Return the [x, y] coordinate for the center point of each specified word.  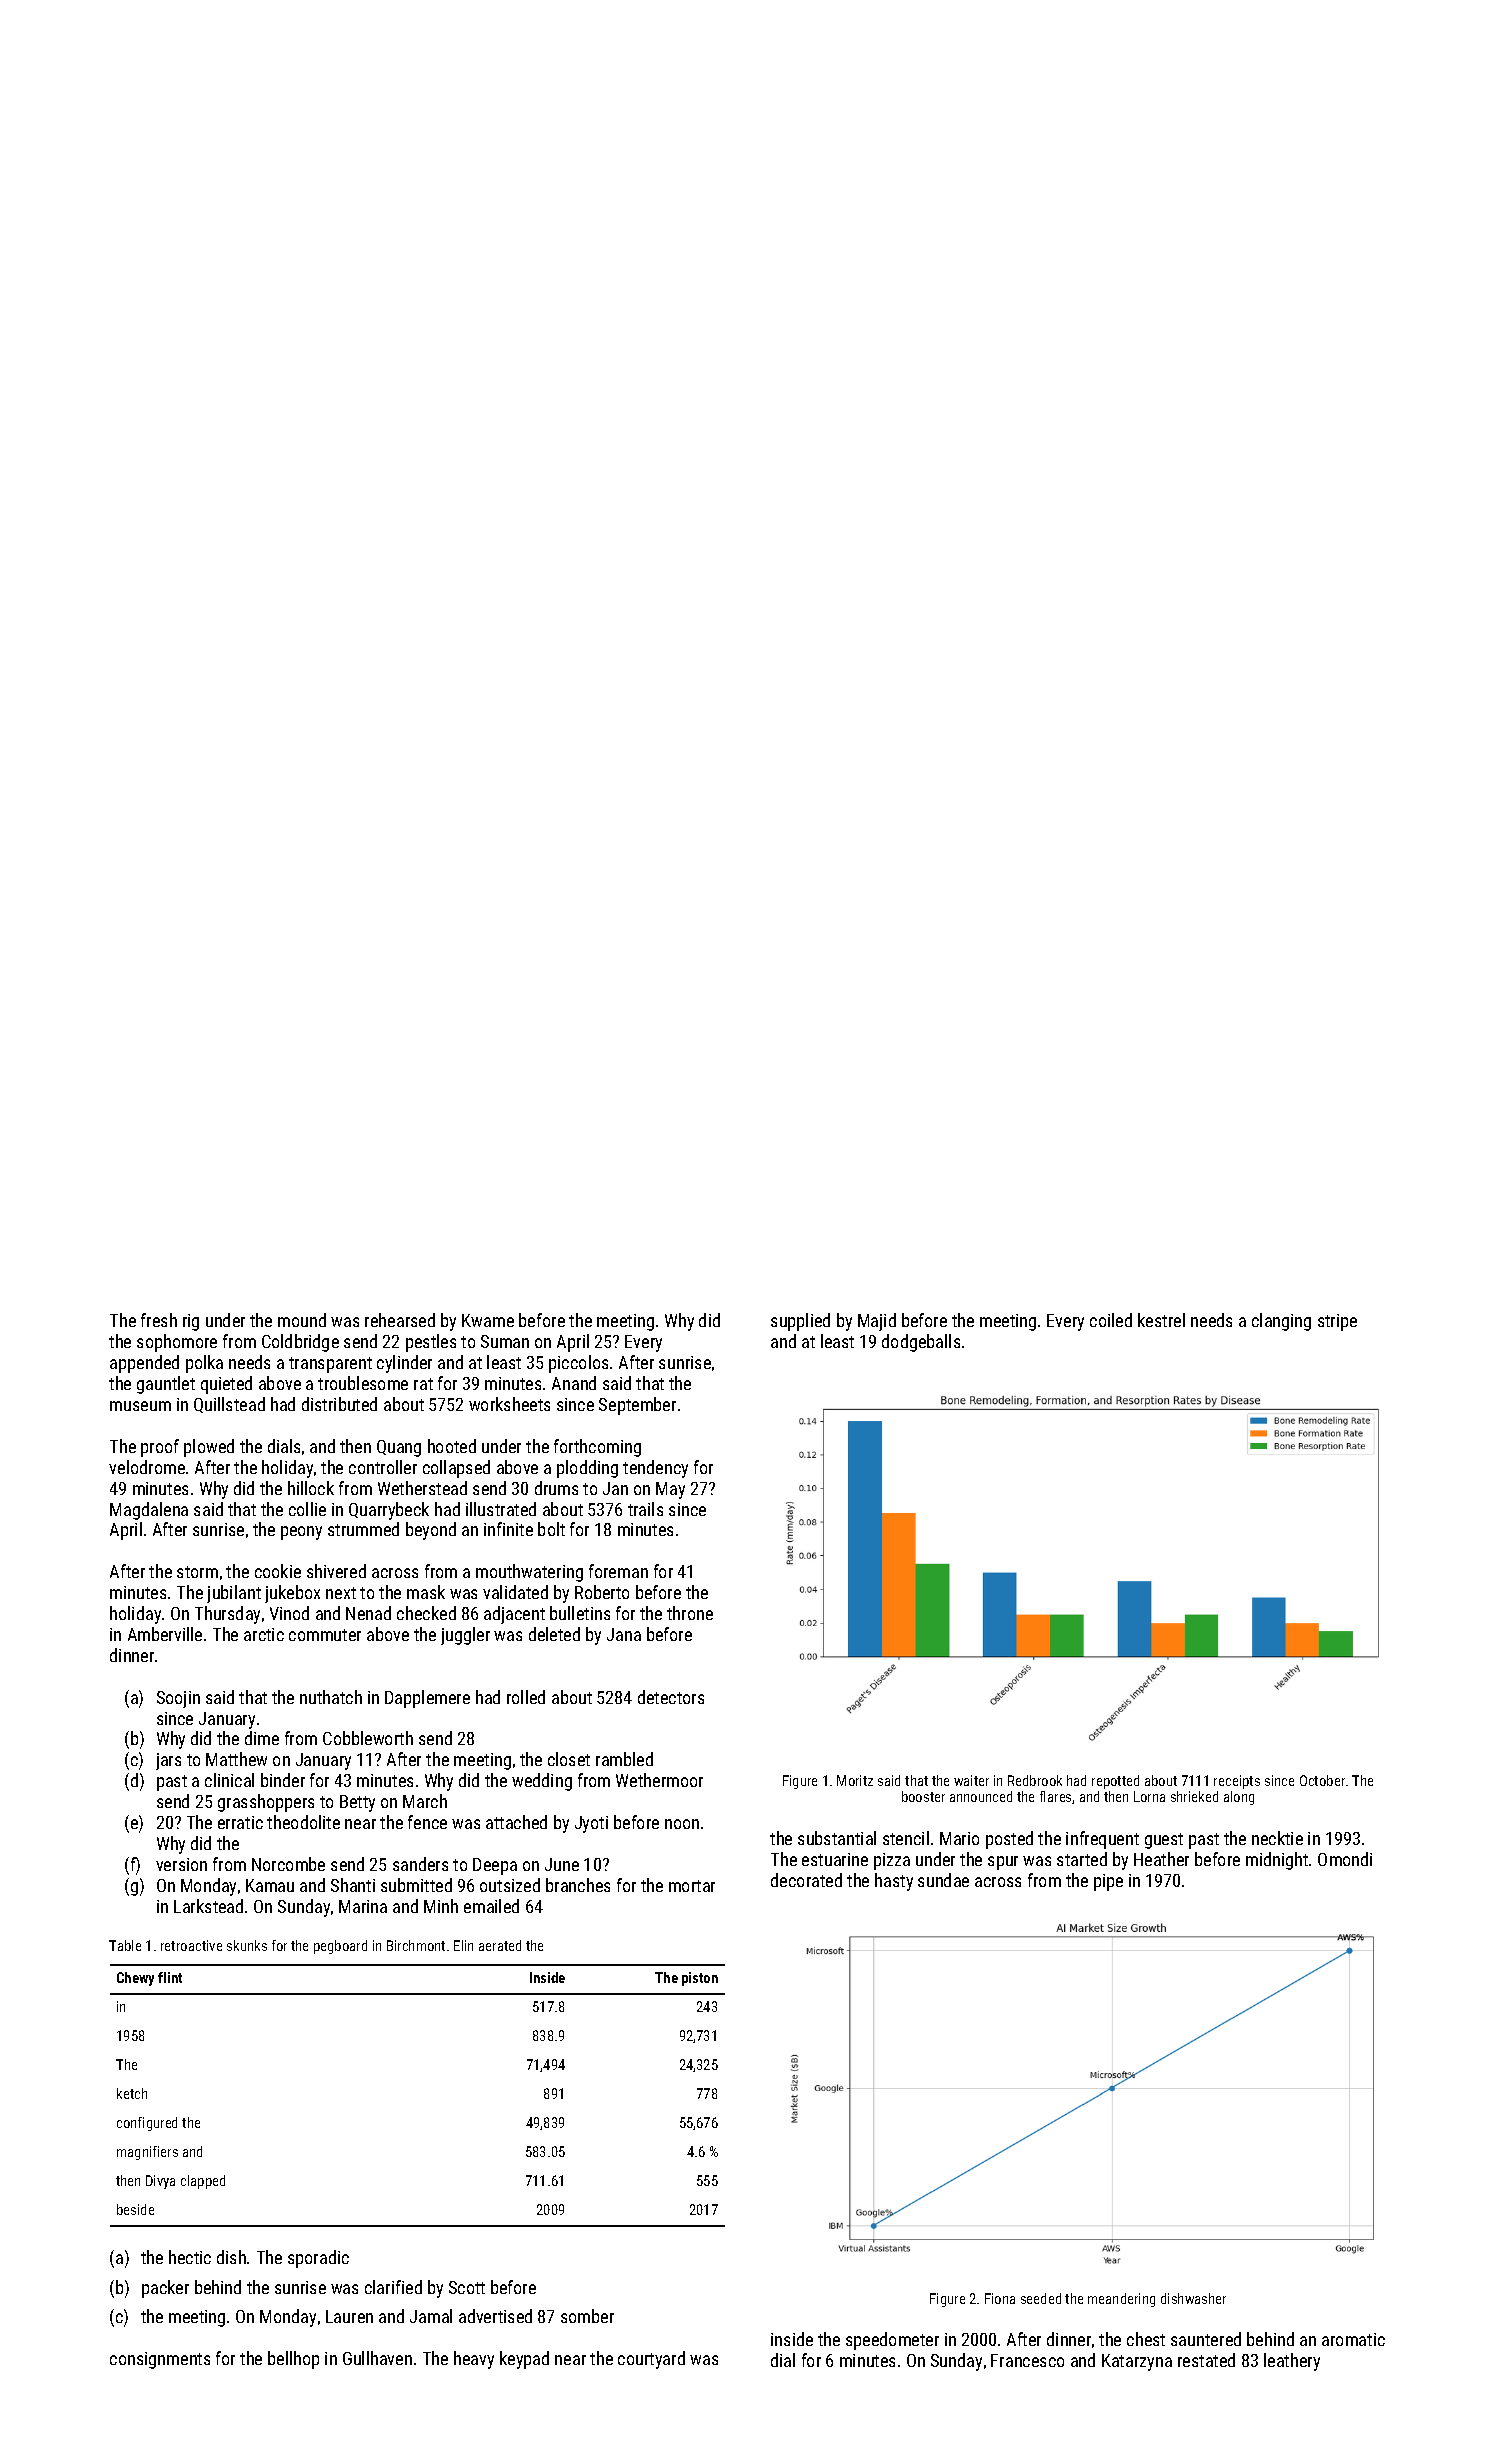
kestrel [1161, 1320]
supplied [800, 1322]
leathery [1292, 2362]
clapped [203, 2182]
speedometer [892, 2341]
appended [144, 1364]
